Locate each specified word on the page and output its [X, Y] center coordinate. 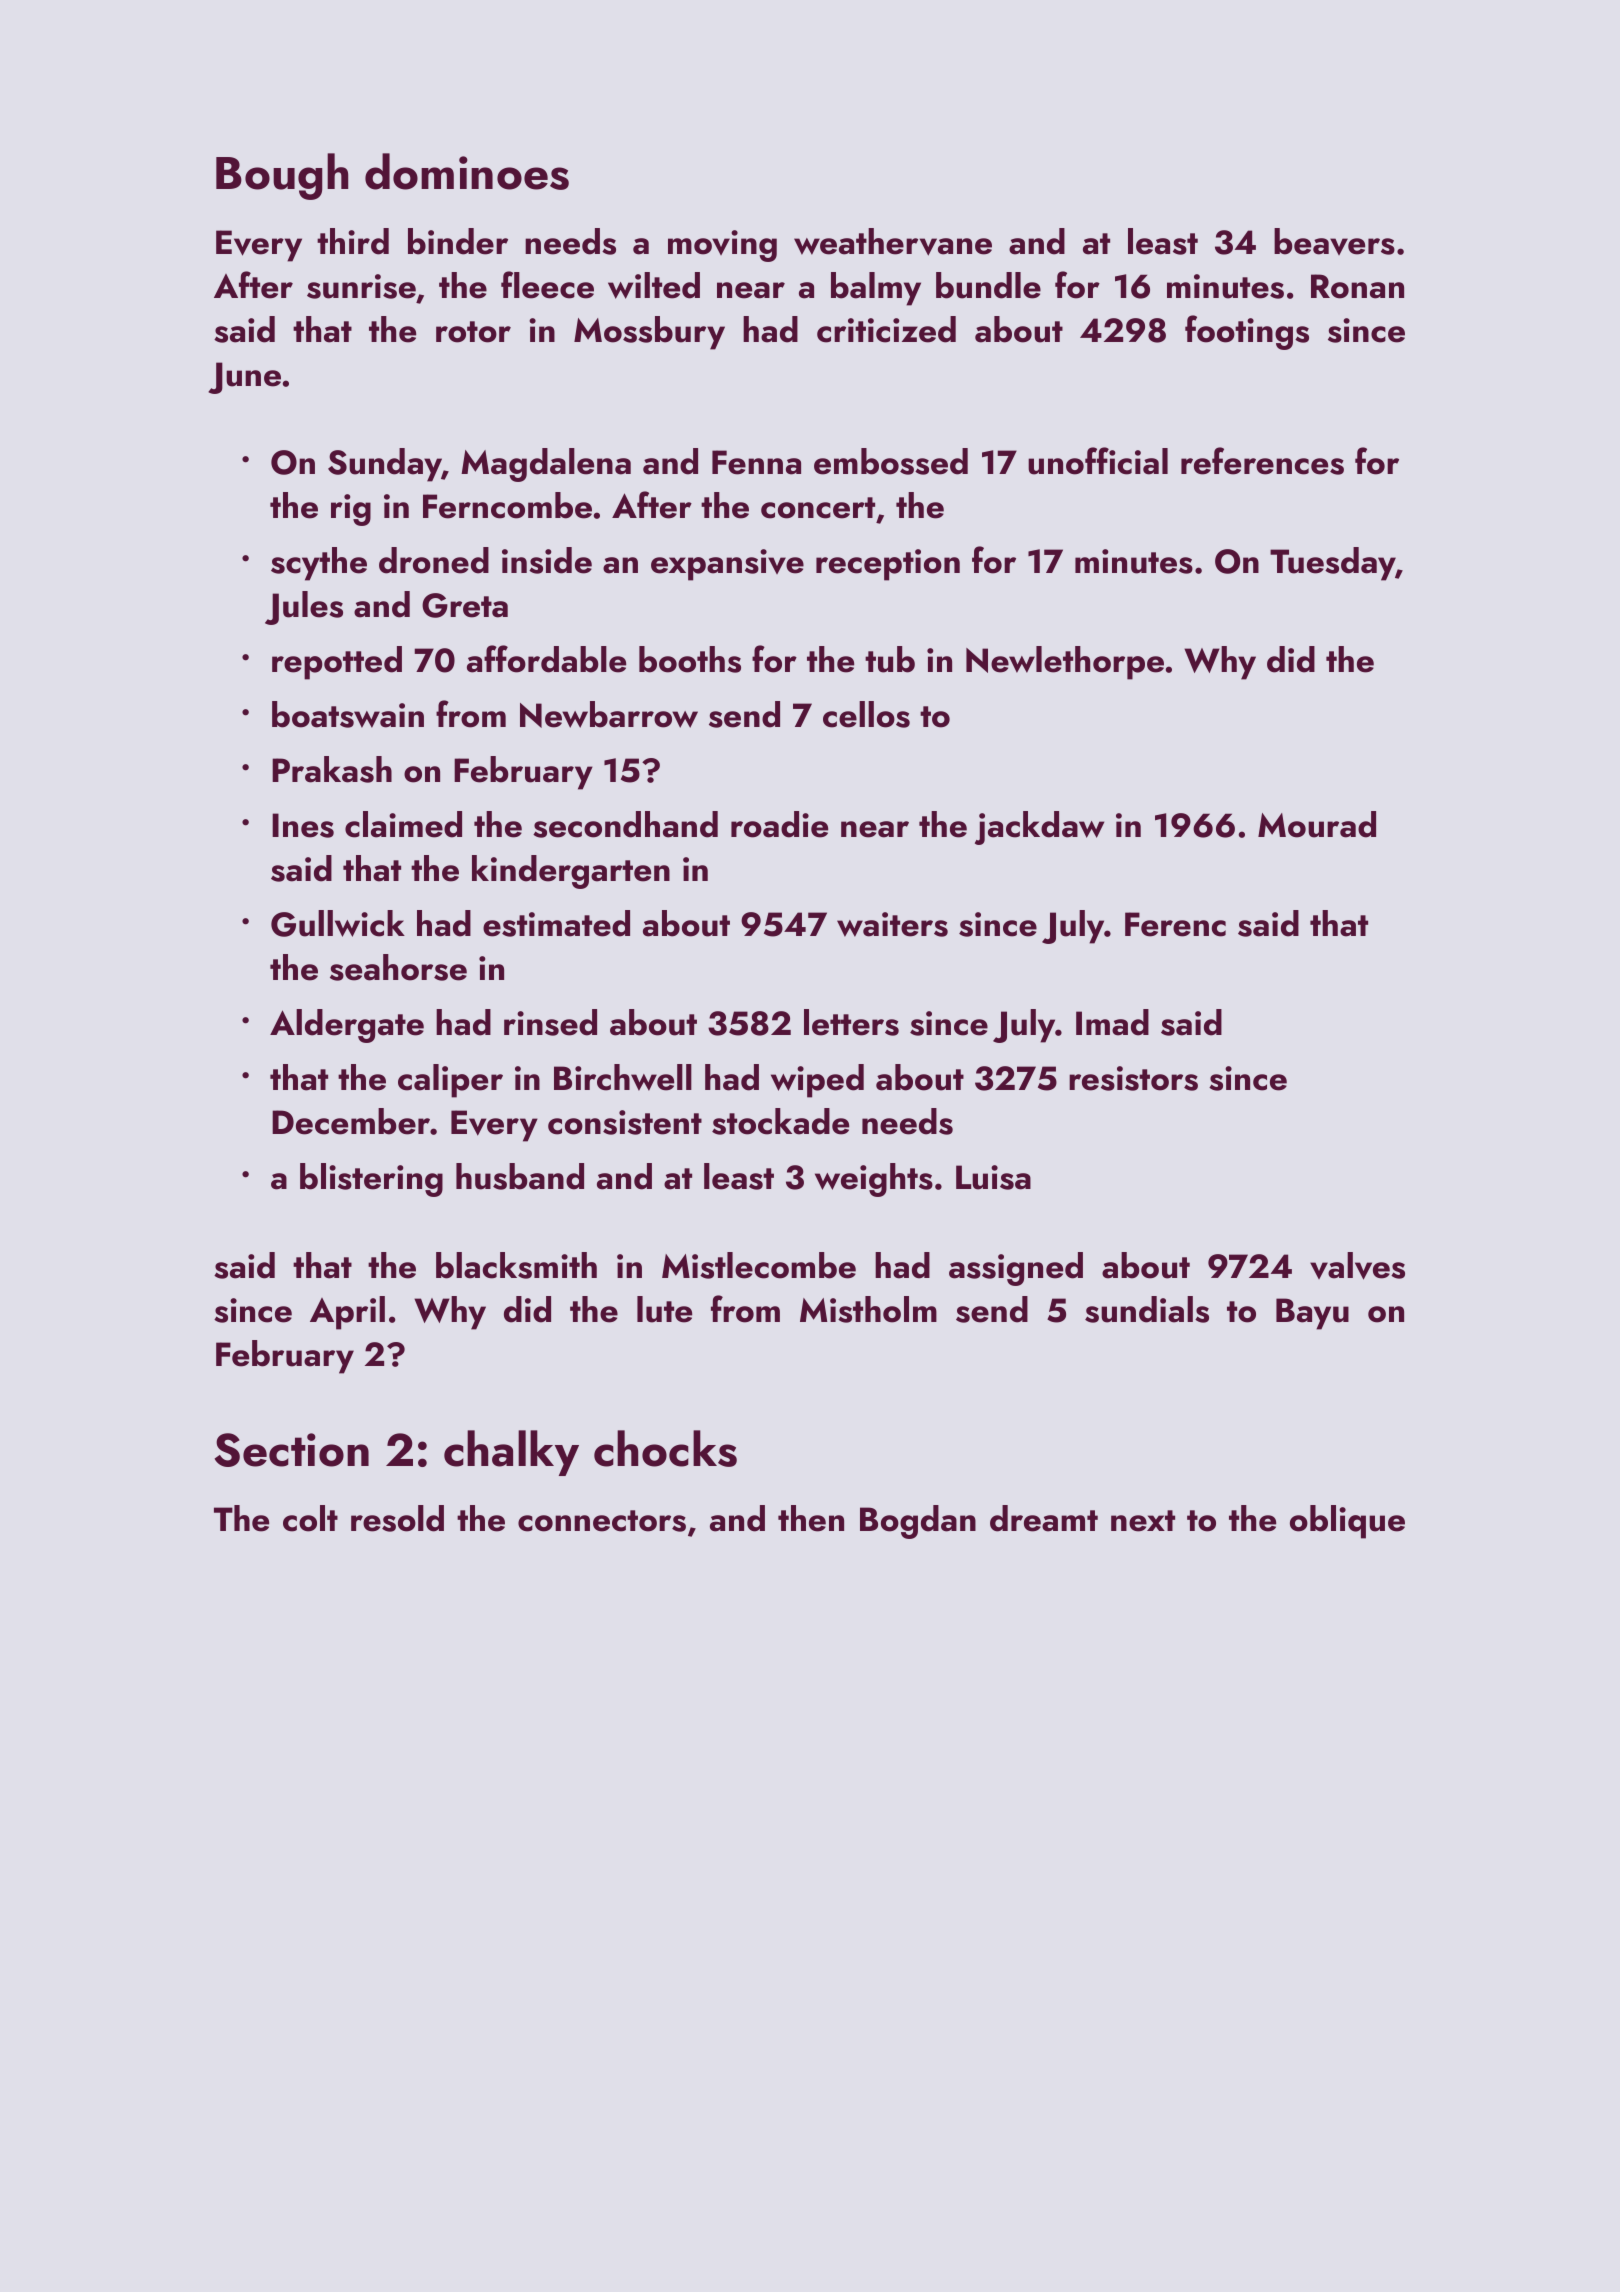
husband [520, 1176]
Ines [303, 825]
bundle [988, 285]
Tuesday [1333, 564]
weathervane [893, 242]
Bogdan [918, 1522]
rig [351, 510]
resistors [1133, 1078]
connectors [602, 1521]
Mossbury [649, 333]
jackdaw [1039, 828]
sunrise [361, 286]
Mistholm [868, 1309]
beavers [1334, 241]
